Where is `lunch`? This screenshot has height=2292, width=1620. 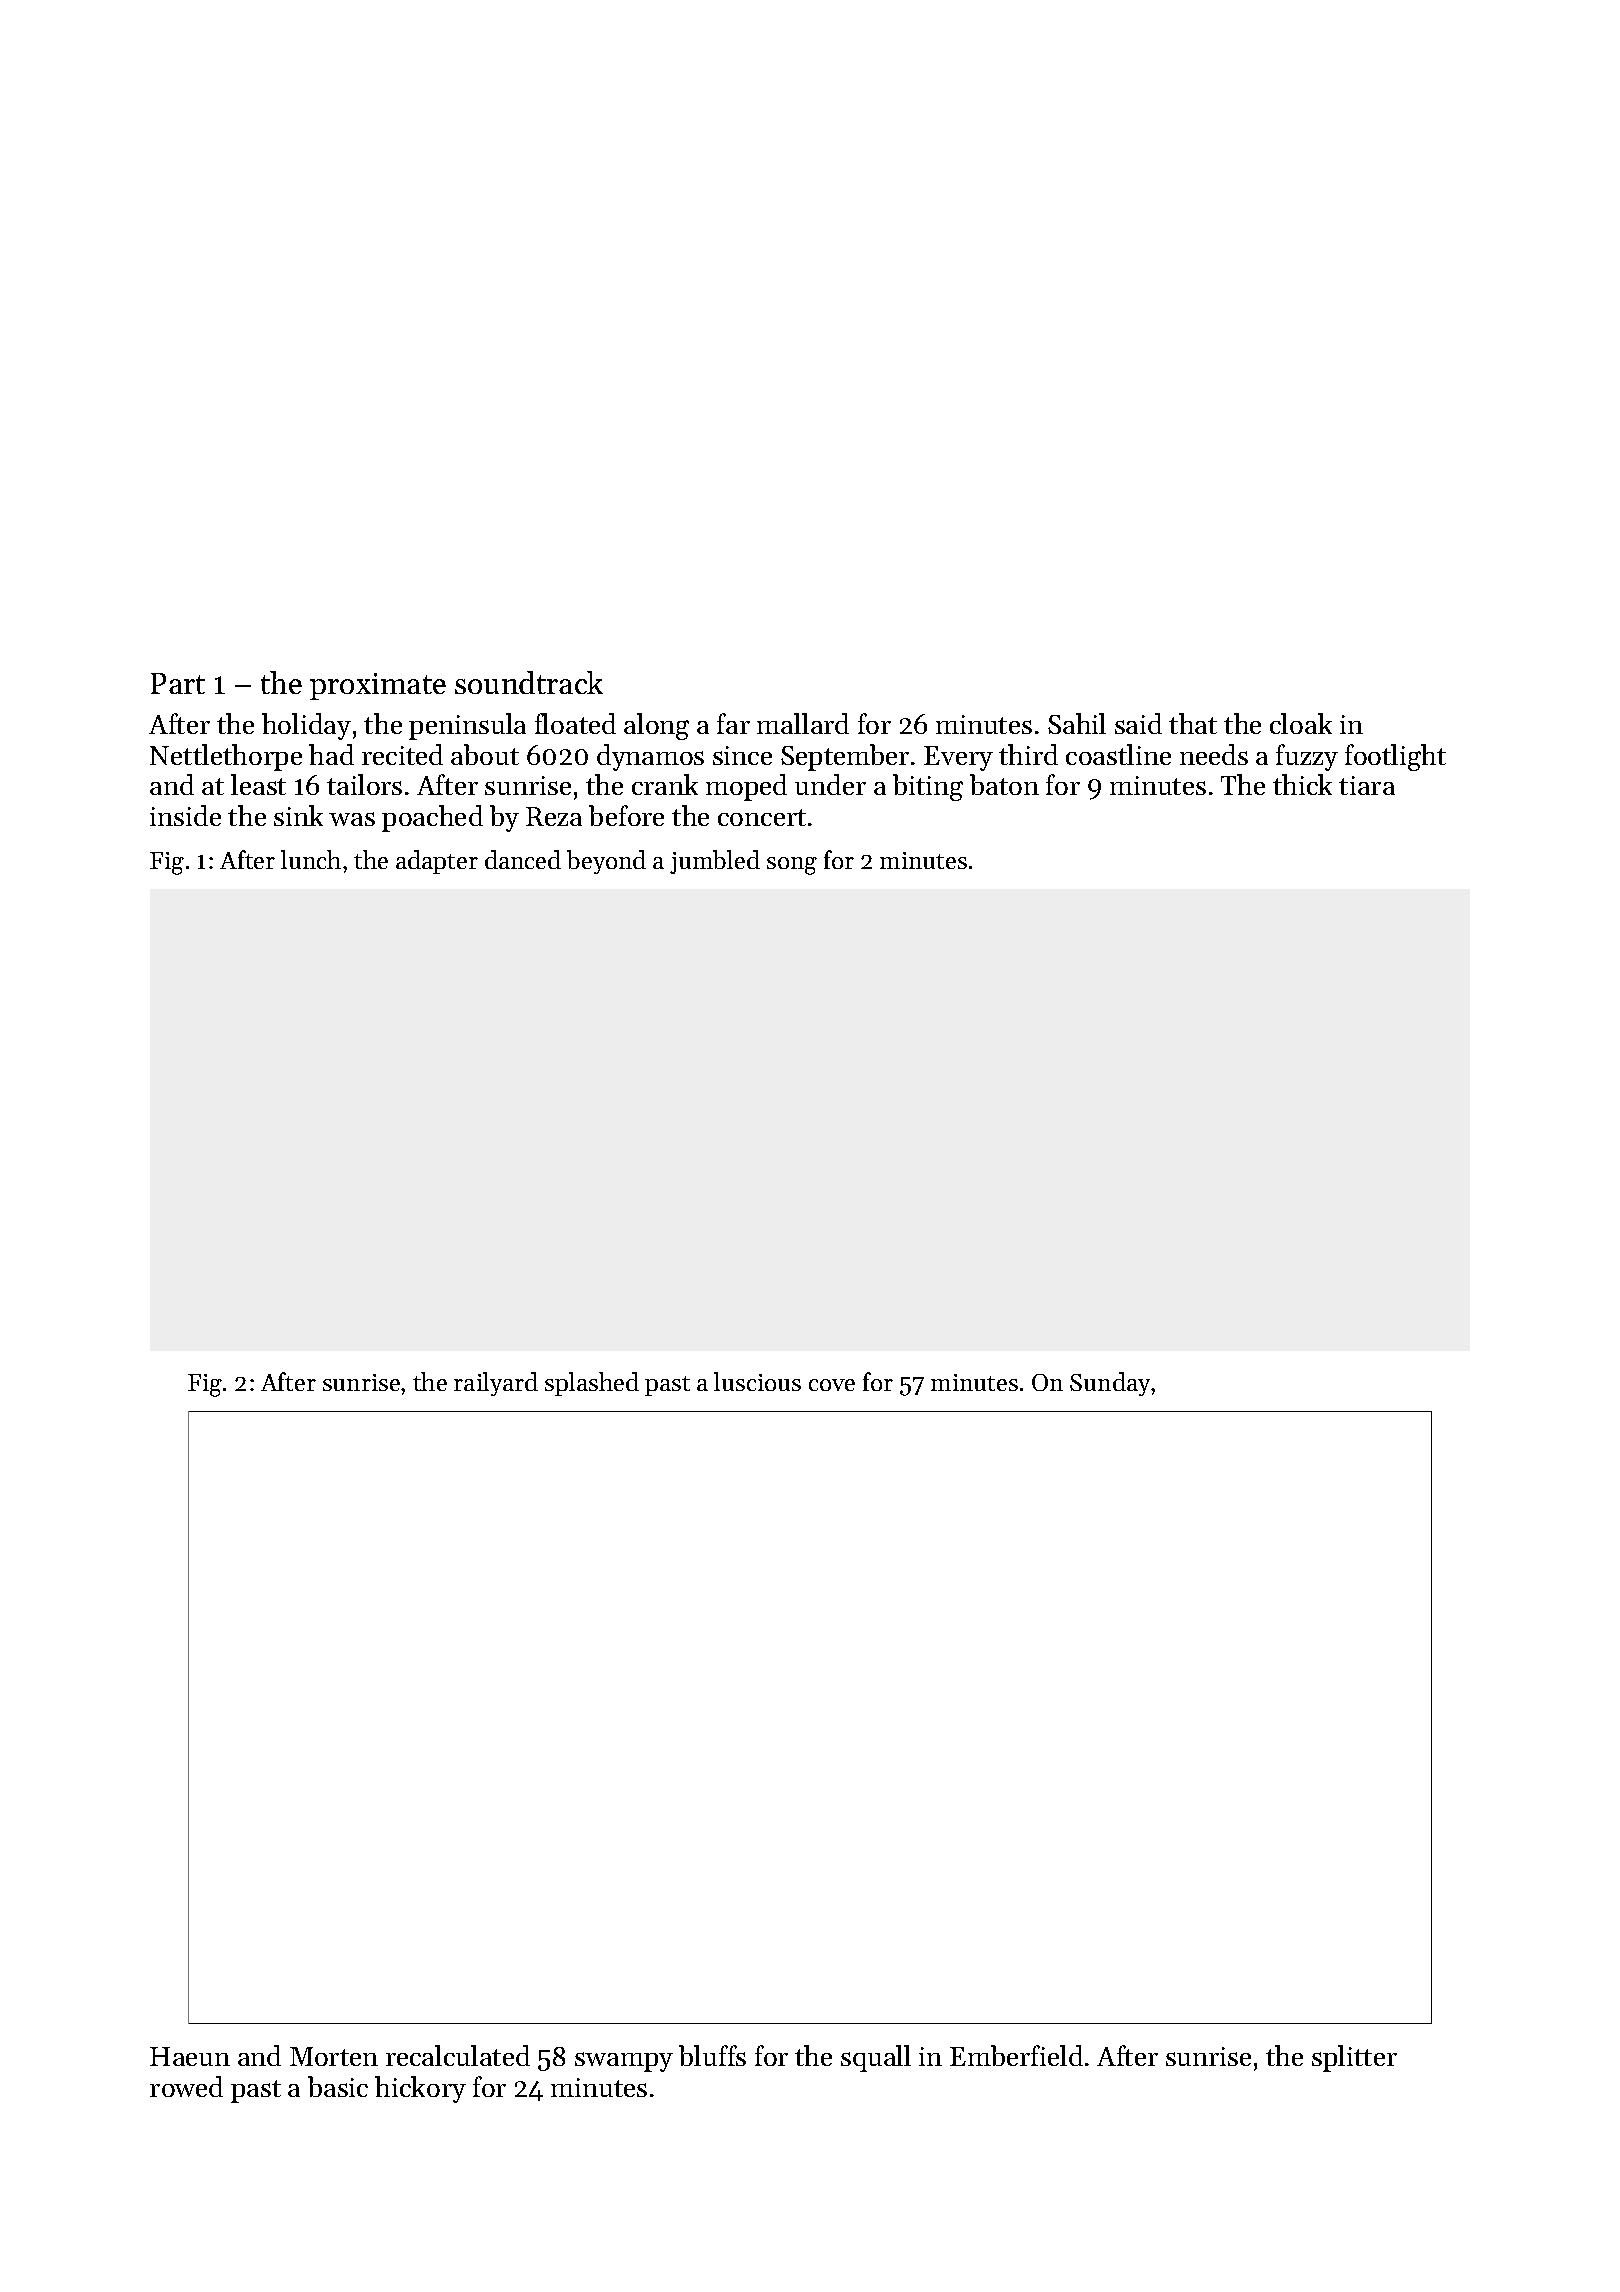 lunch is located at coordinates (311, 859).
